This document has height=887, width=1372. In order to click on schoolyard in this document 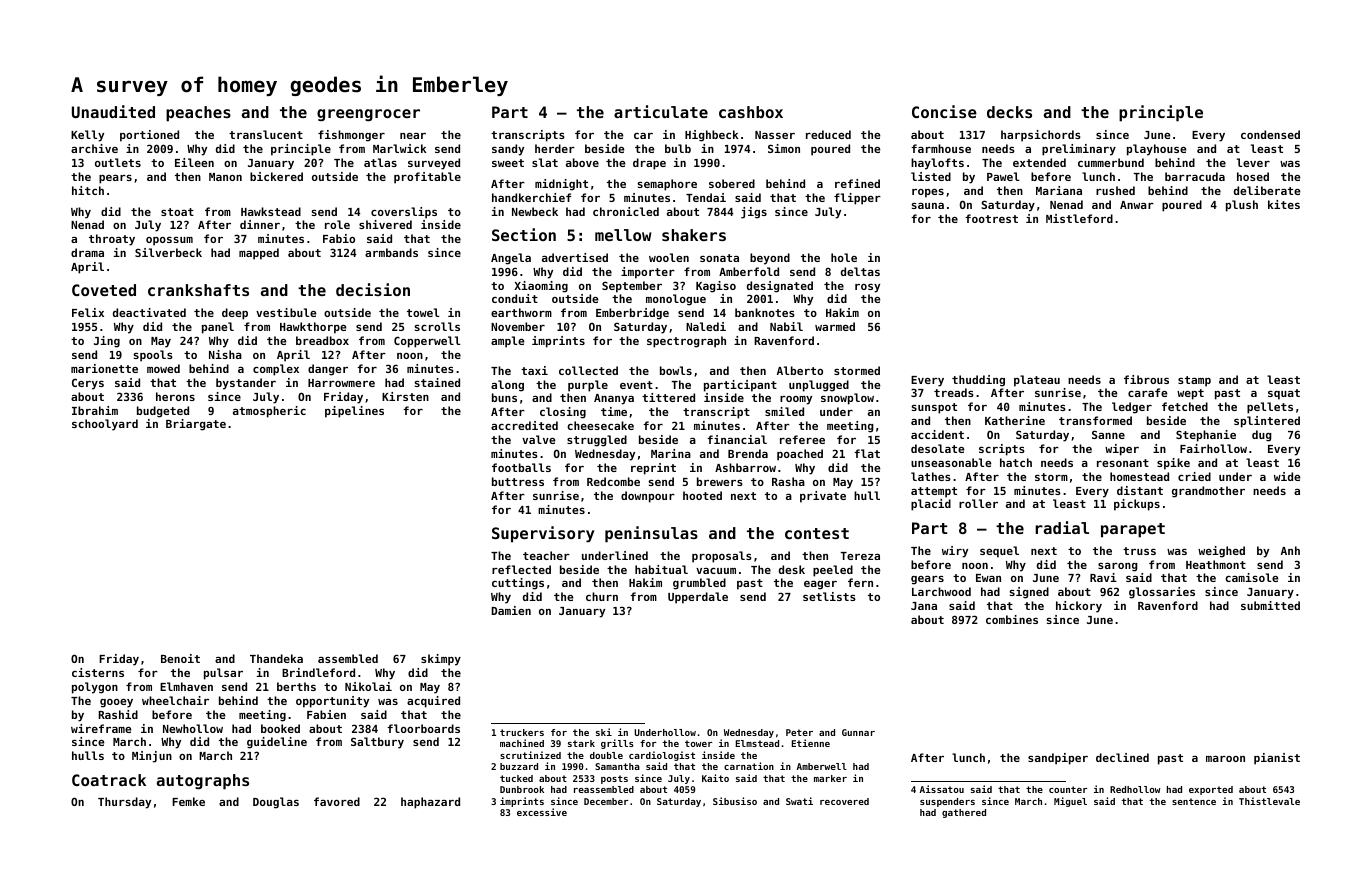, I will do `click(105, 425)`.
